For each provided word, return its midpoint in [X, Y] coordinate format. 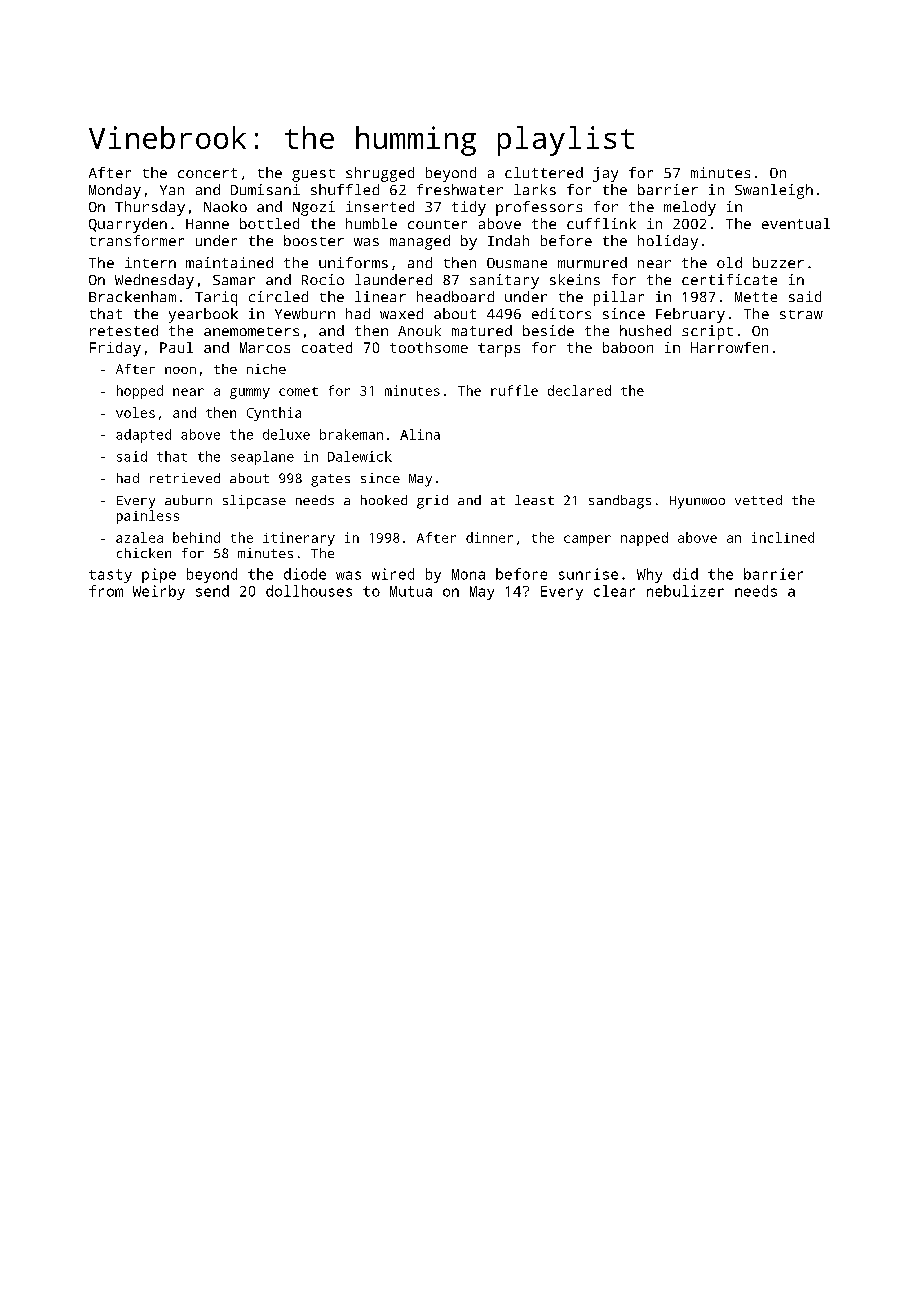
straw [801, 314]
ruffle [514, 390]
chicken [144, 553]
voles [135, 412]
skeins [575, 279]
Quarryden [128, 225]
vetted [758, 500]
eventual [796, 223]
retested [124, 330]
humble [371, 223]
